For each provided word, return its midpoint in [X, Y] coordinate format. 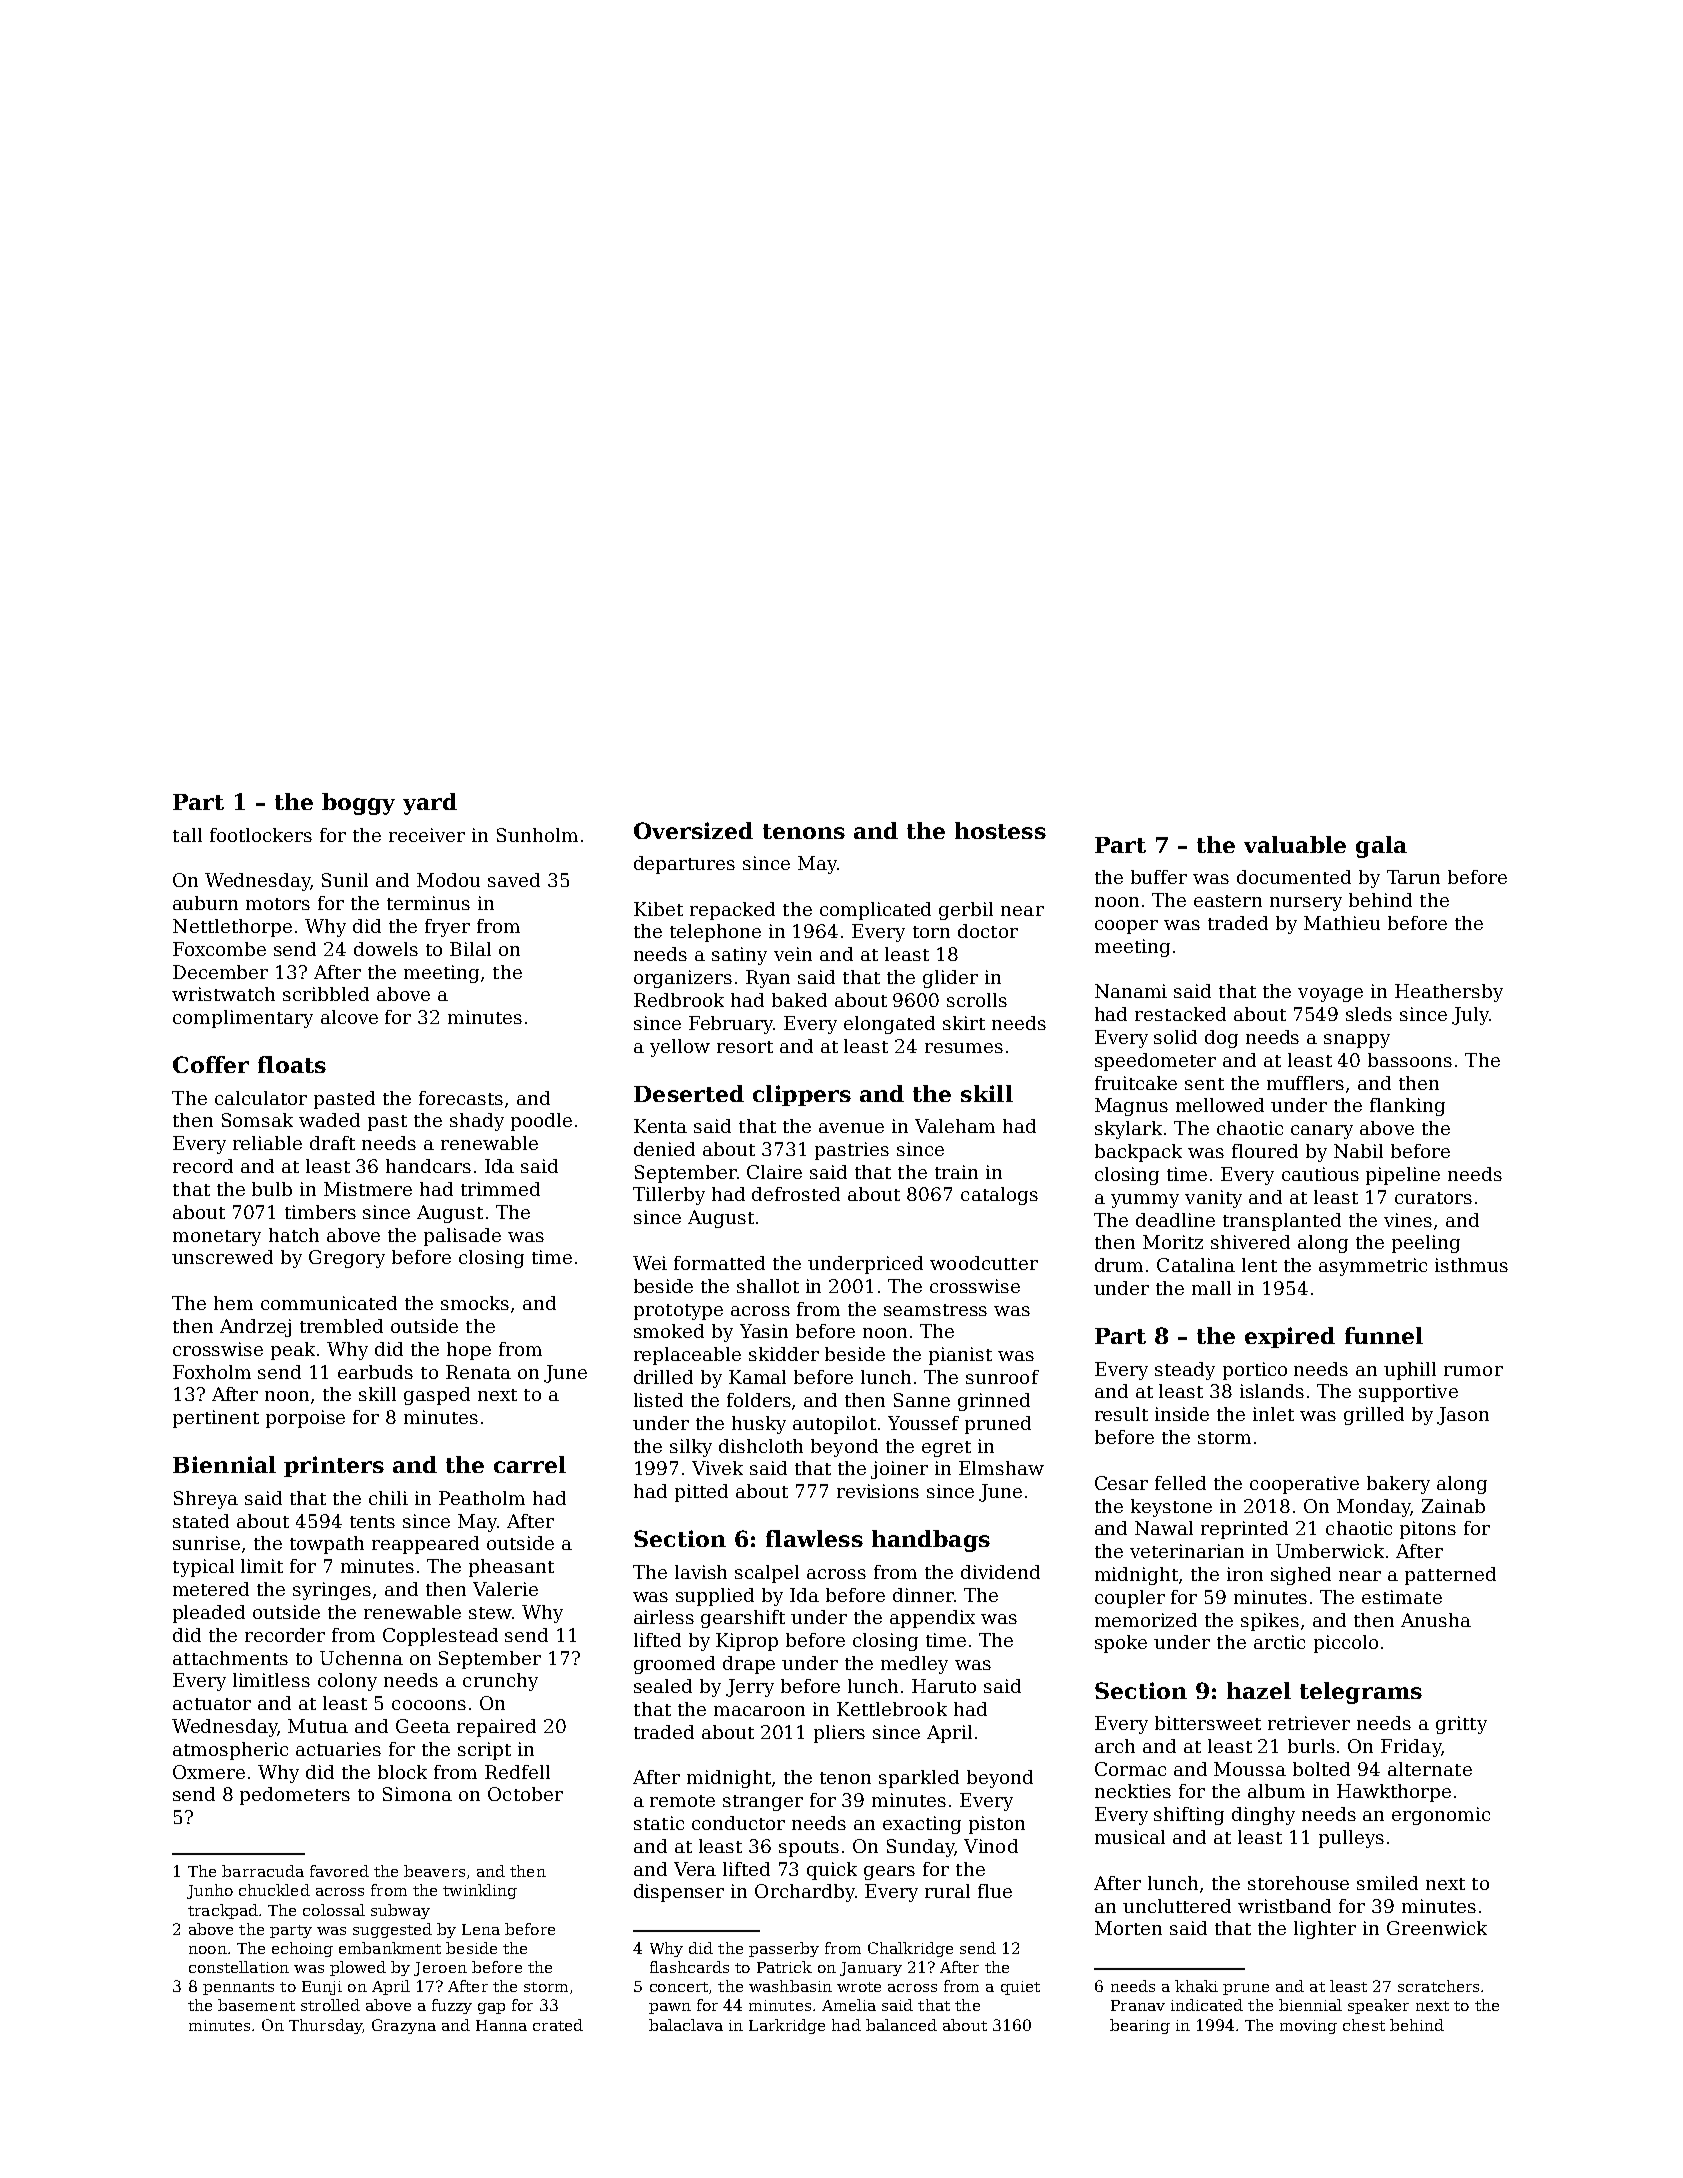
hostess [1000, 830]
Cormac [1130, 1769]
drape [749, 1665]
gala [1381, 847]
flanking [1407, 1107]
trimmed [500, 1189]
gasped [437, 1396]
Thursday [325, 2026]
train [956, 1172]
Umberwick [1330, 1551]
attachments [230, 1658]
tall [187, 835]
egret [946, 1449]
